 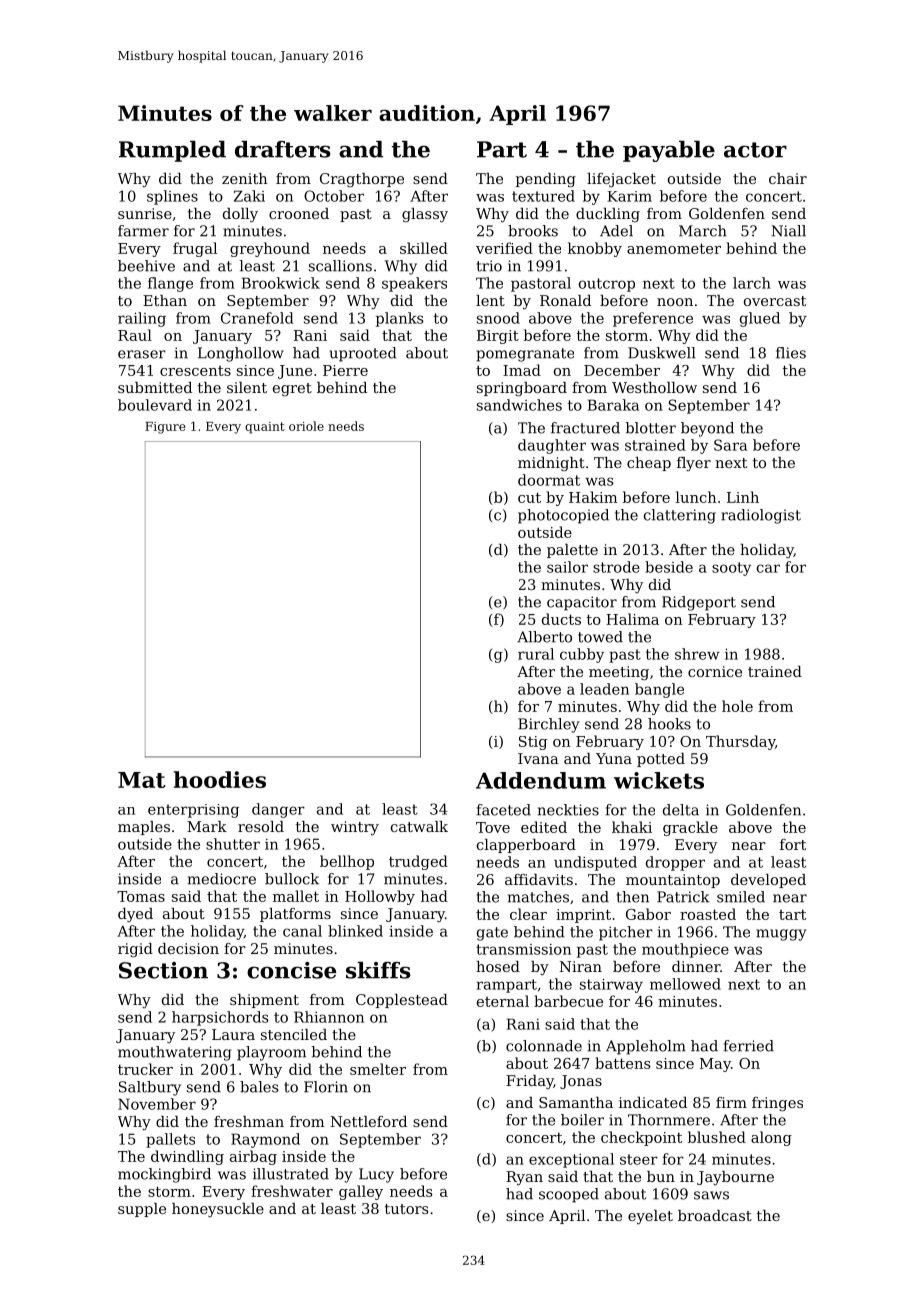 I want to click on mediocre, so click(x=222, y=879).
